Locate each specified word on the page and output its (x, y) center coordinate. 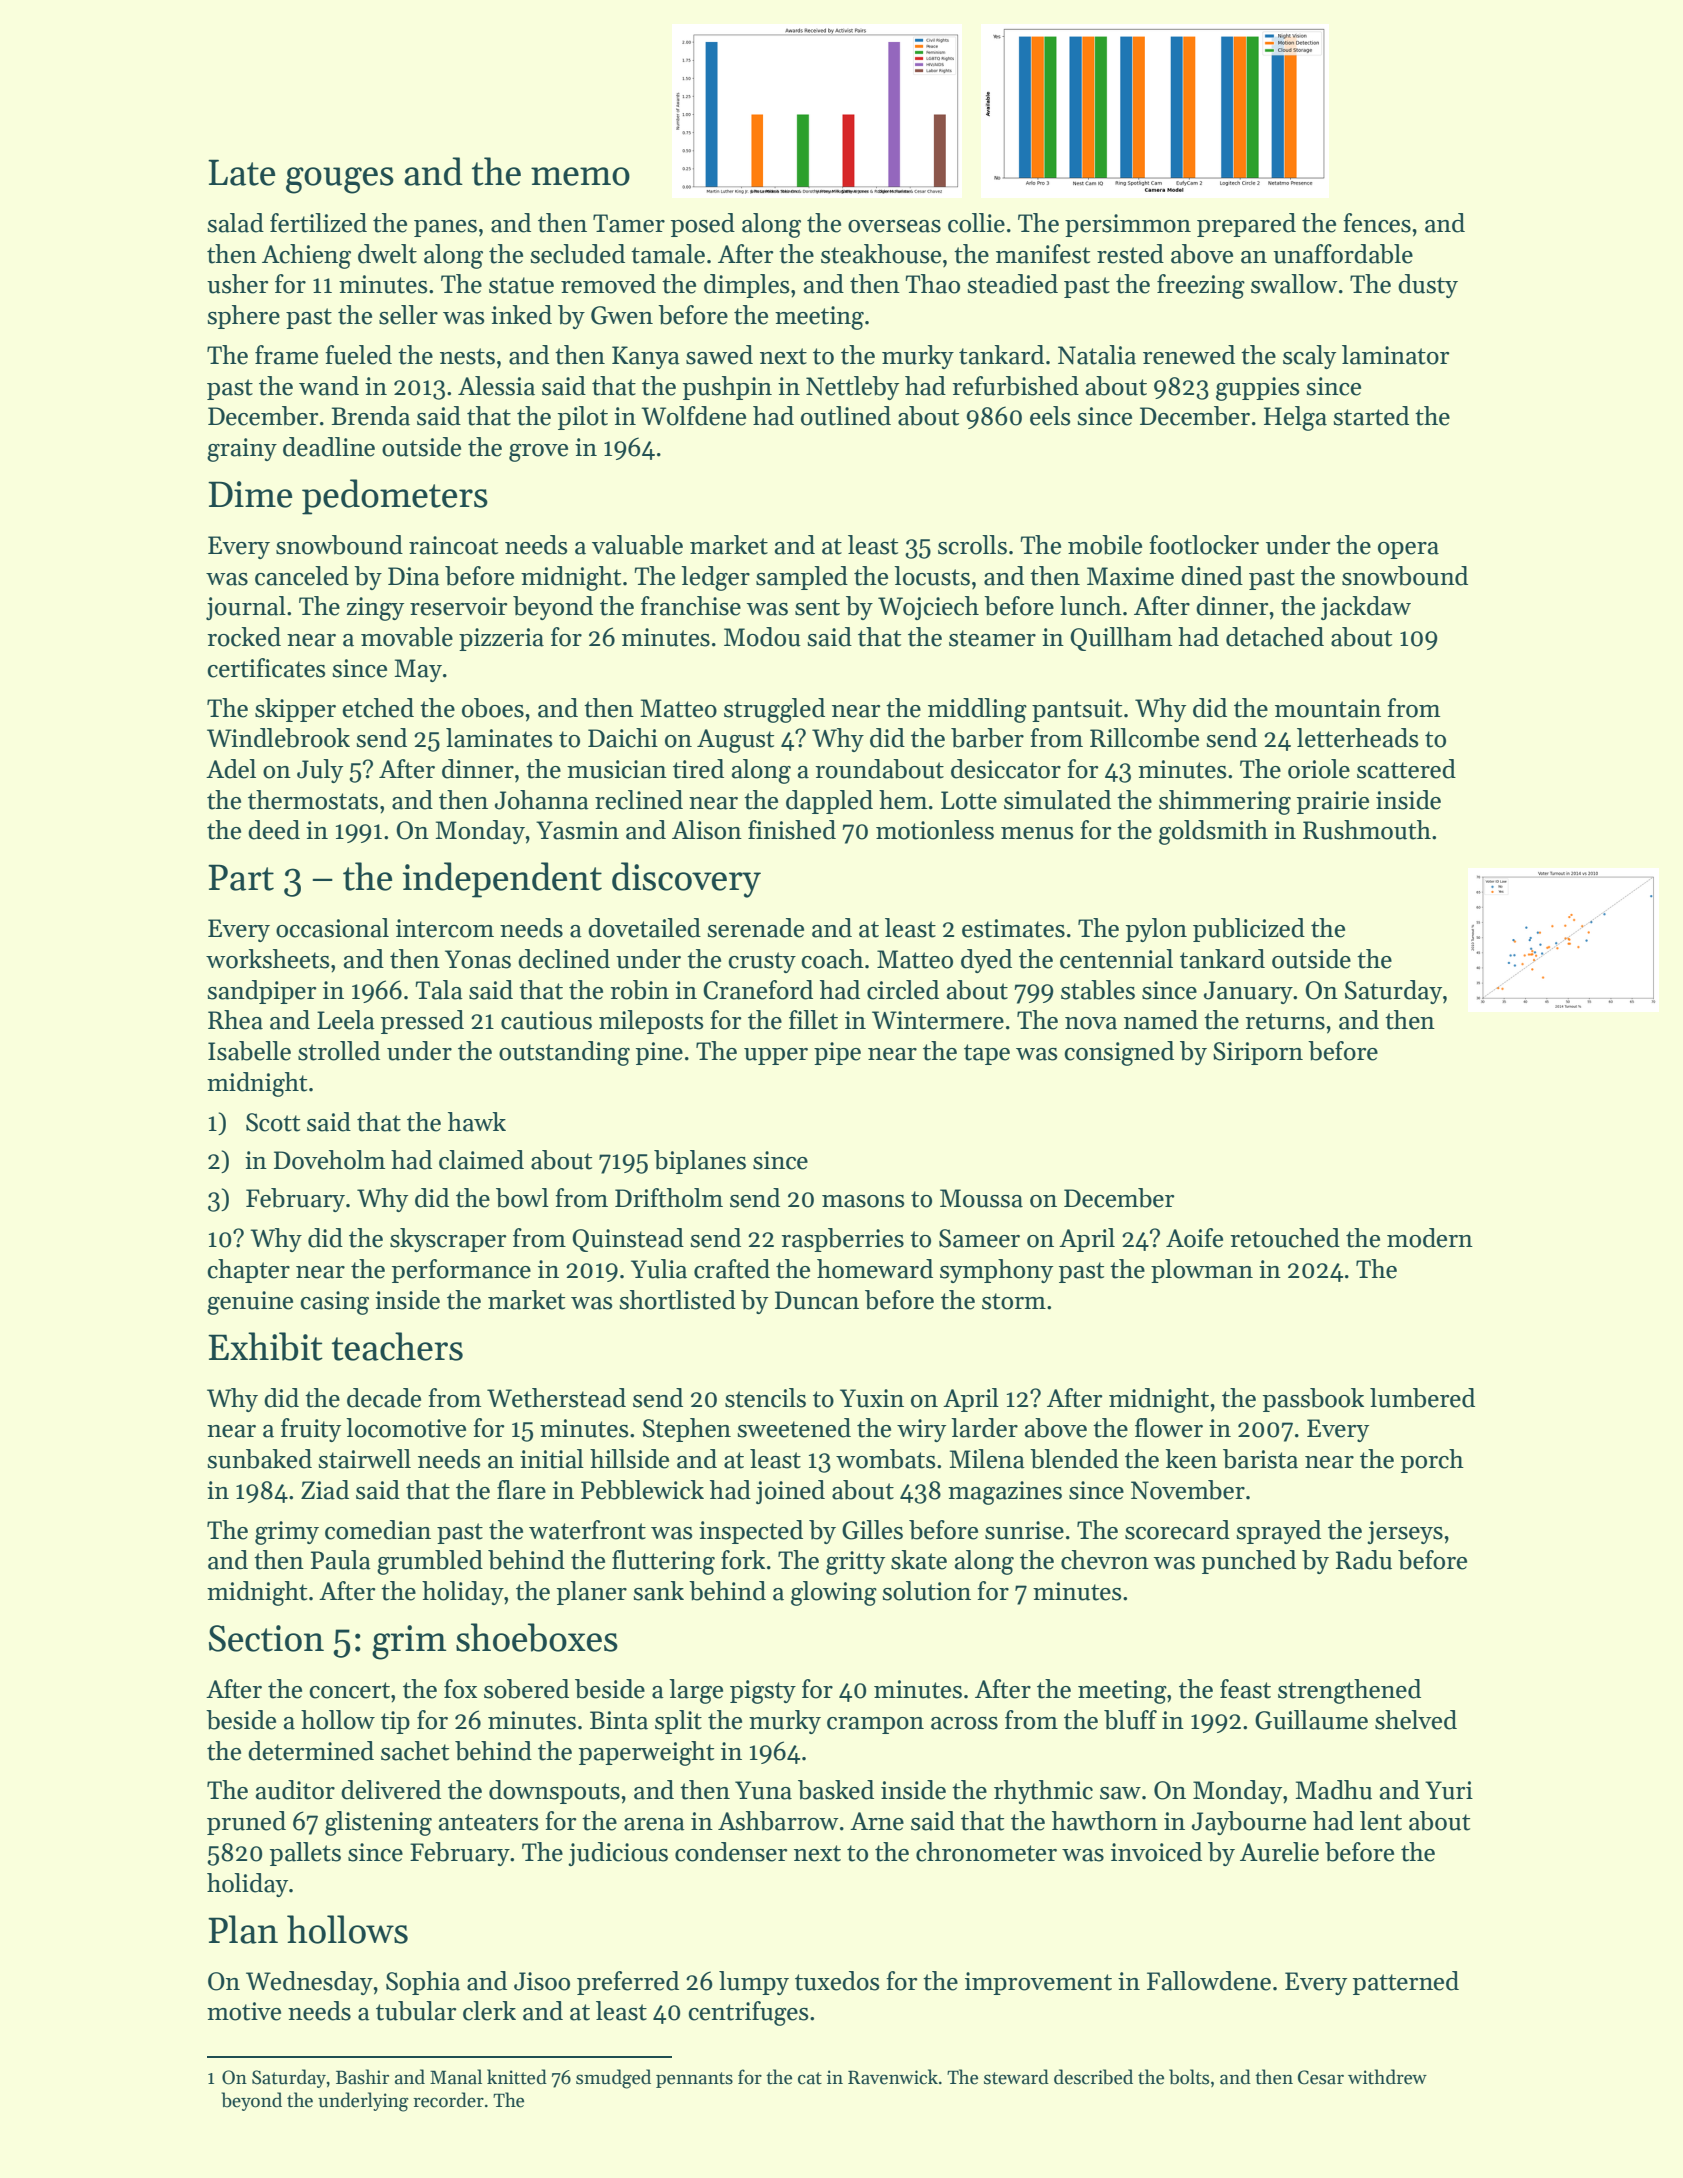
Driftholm (669, 1198)
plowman (1202, 1271)
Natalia (1097, 355)
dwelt (387, 254)
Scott (273, 1122)
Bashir (362, 2077)
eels (1050, 416)
